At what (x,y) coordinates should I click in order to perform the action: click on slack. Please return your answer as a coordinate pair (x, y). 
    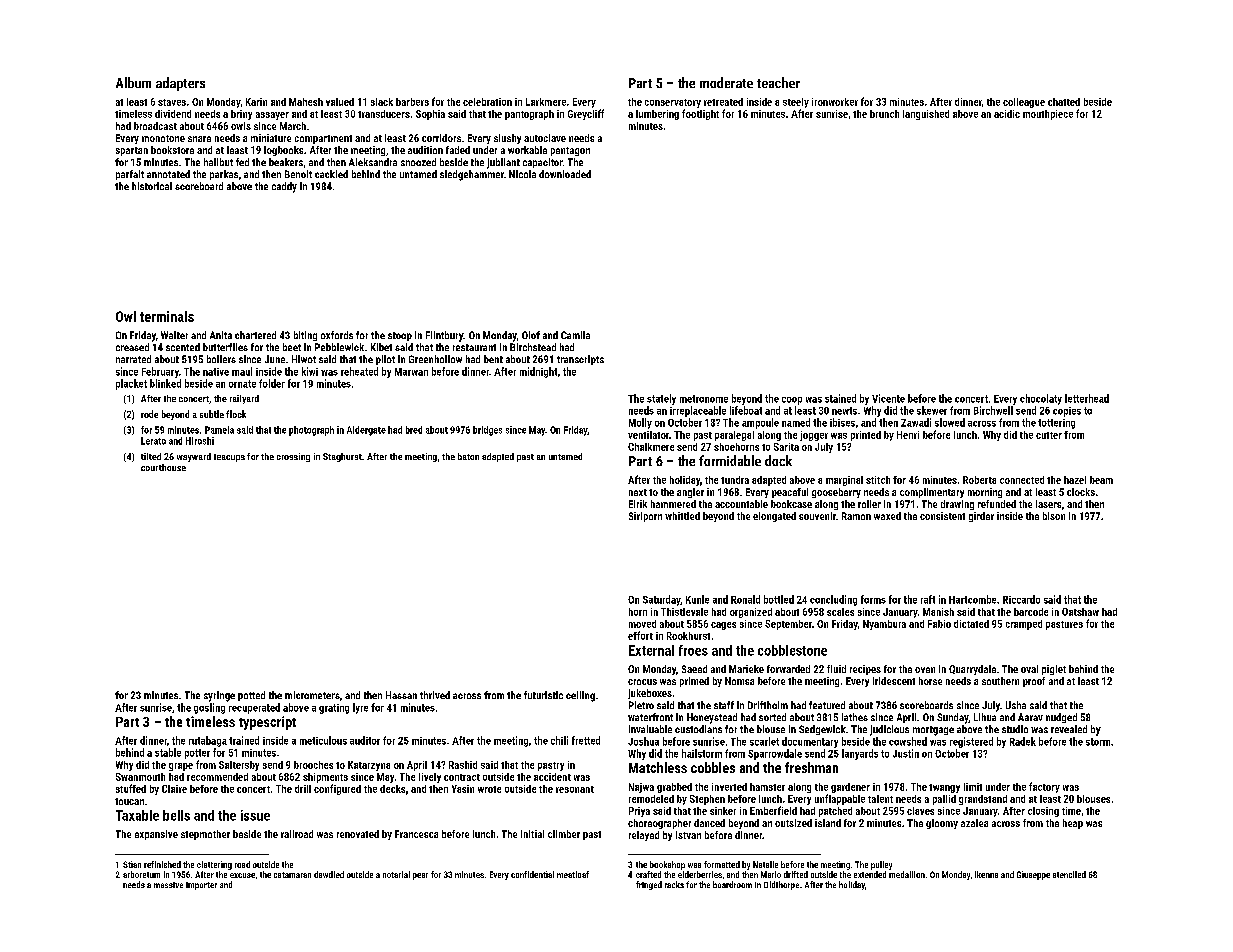
    Looking at the image, I should click on (382, 102).
